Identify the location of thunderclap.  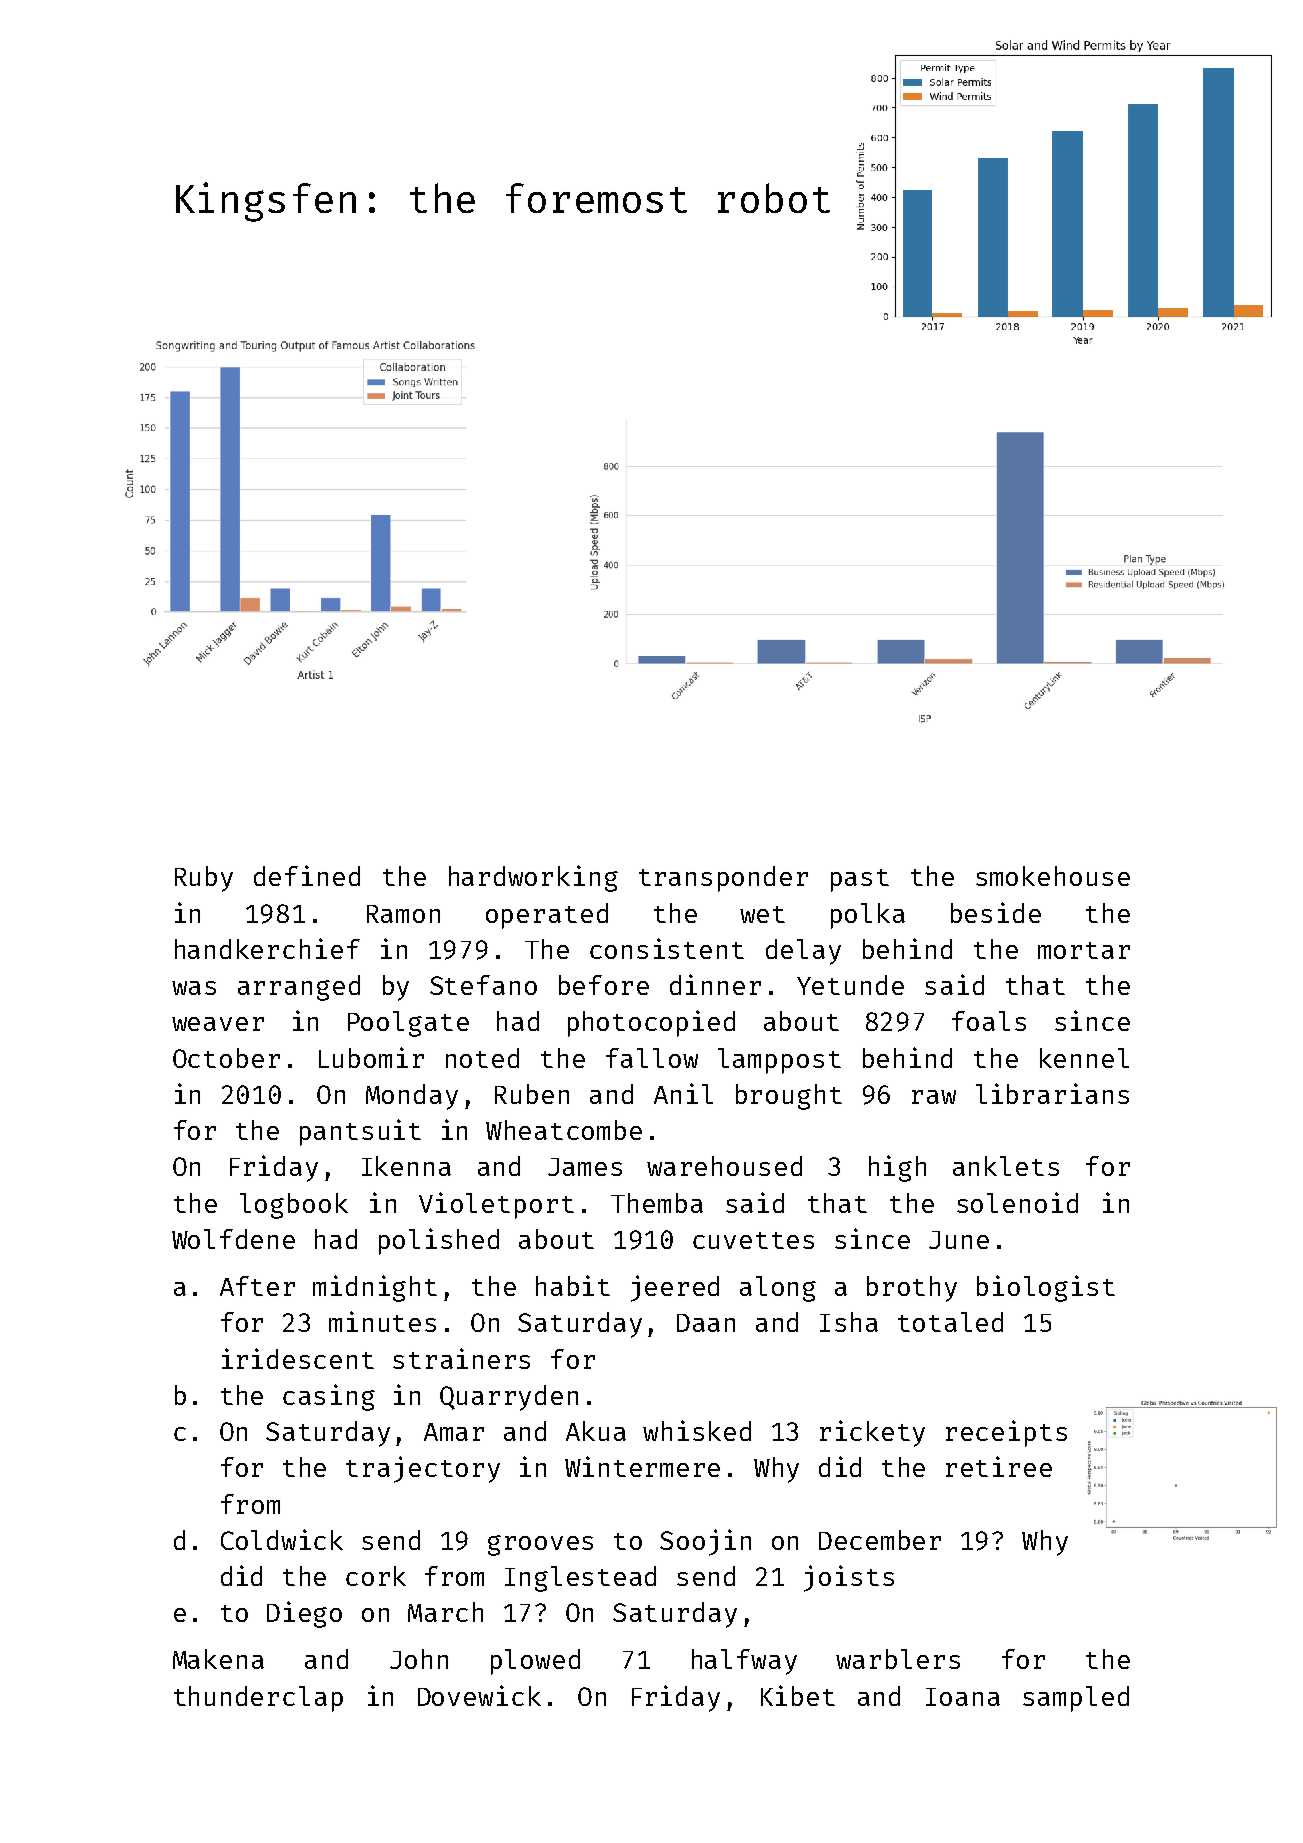
(258, 1699).
